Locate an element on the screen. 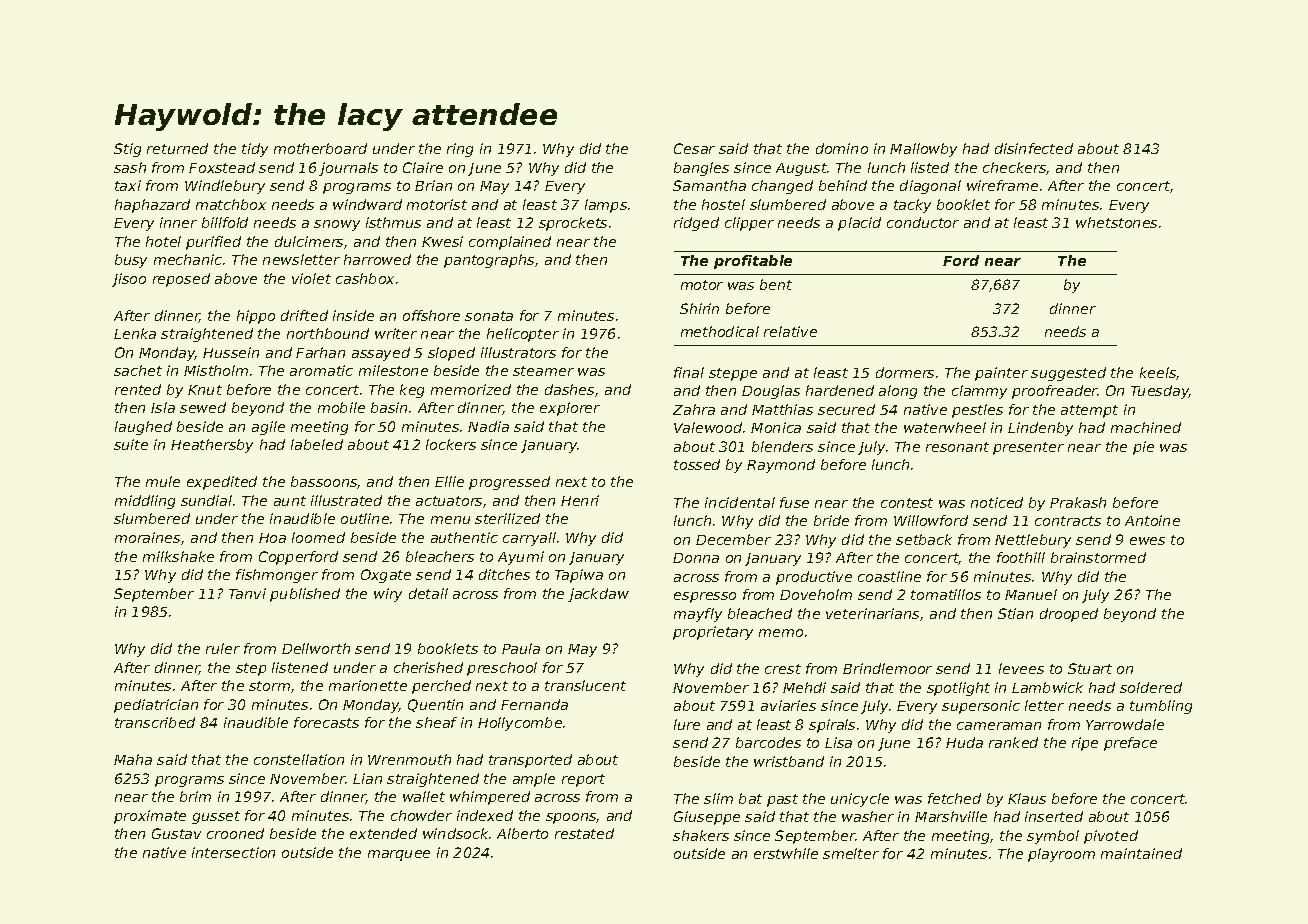 Image resolution: width=1308 pixels, height=924 pixels. December is located at coordinates (733, 539).
